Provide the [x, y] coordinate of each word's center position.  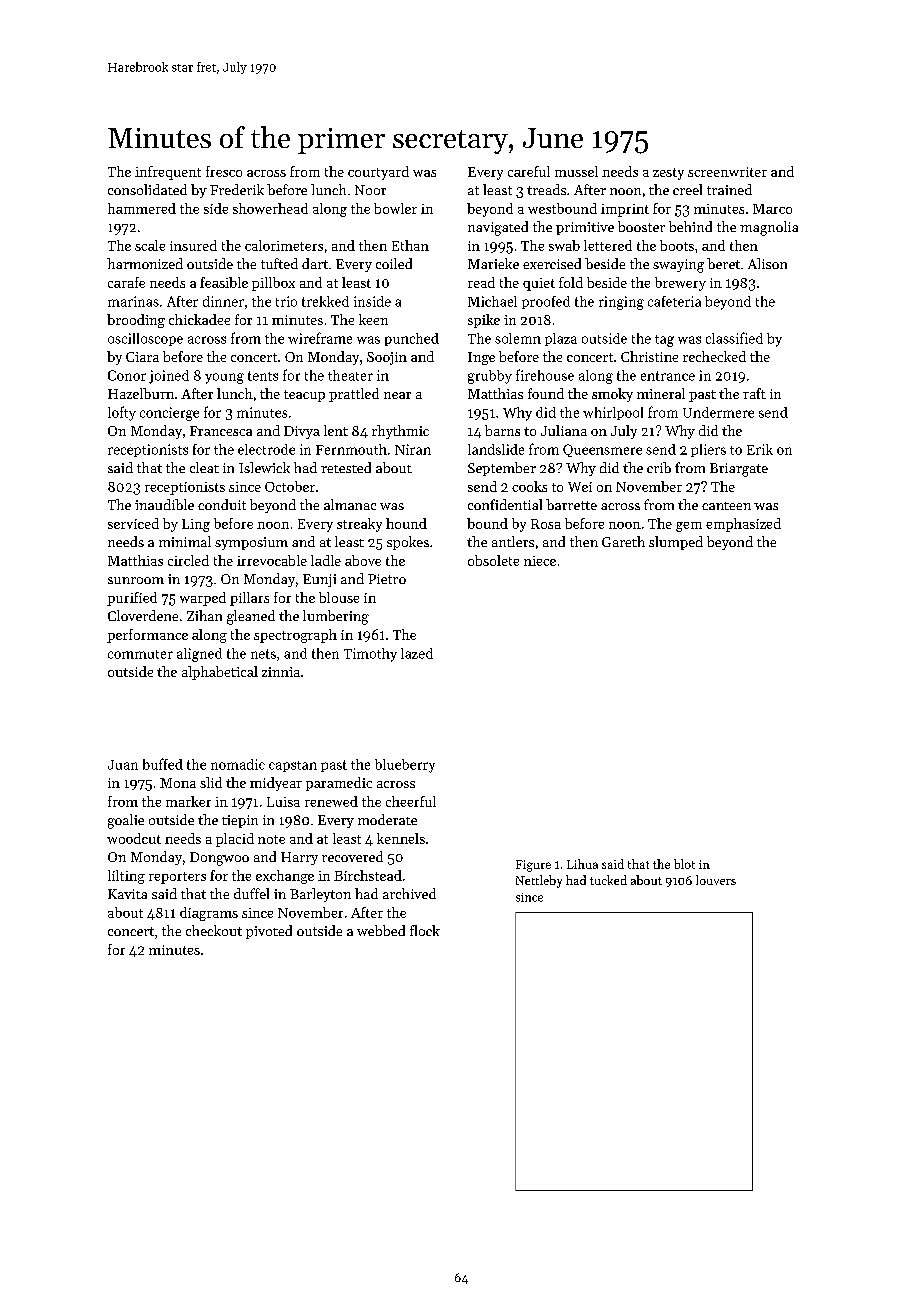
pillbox [273, 284]
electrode [266, 449]
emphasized [743, 525]
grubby [490, 377]
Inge [481, 358]
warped [203, 599]
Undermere [718, 412]
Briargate [739, 470]
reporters [177, 878]
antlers [513, 541]
